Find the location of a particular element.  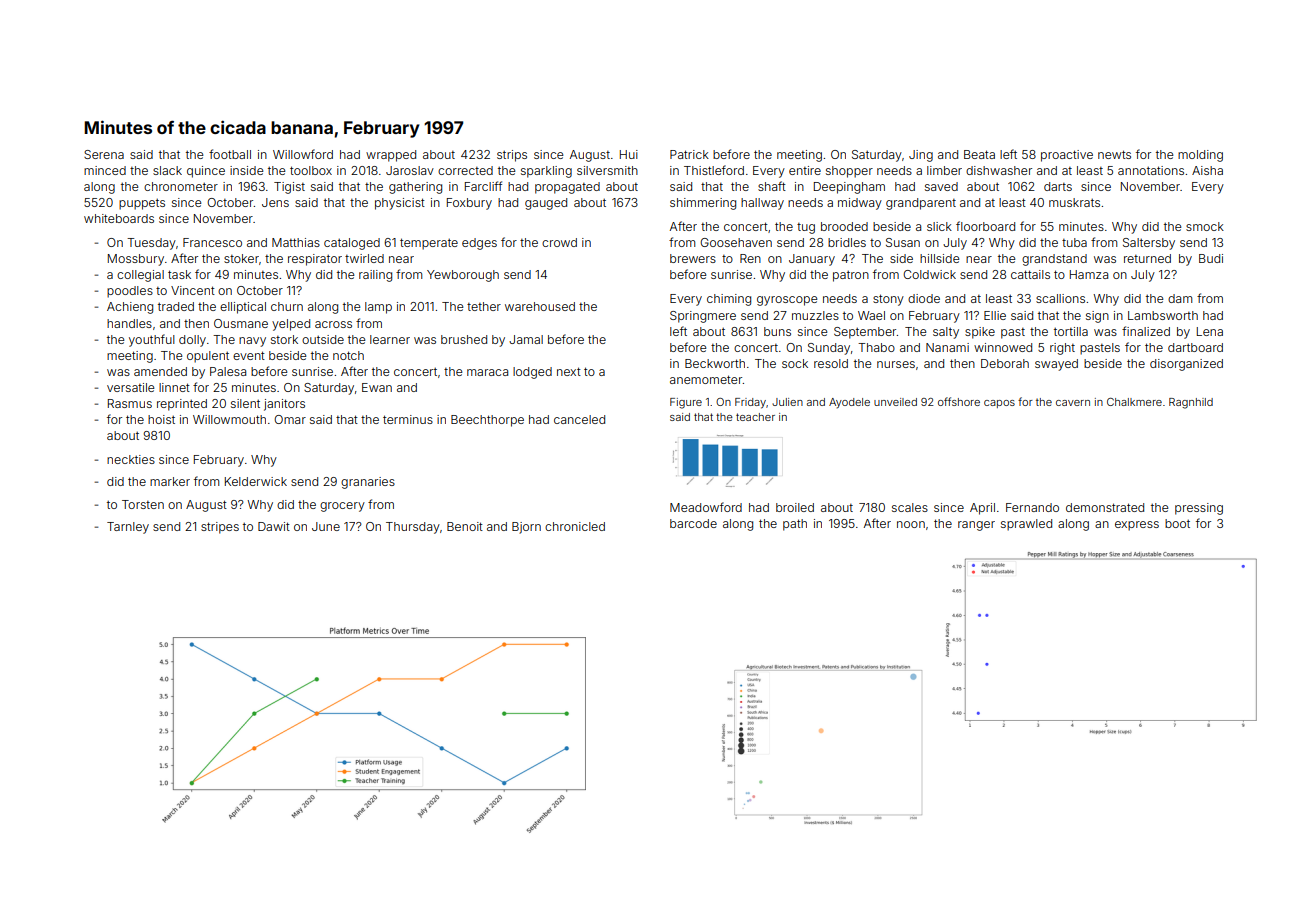

Yewborough is located at coordinates (463, 276).
